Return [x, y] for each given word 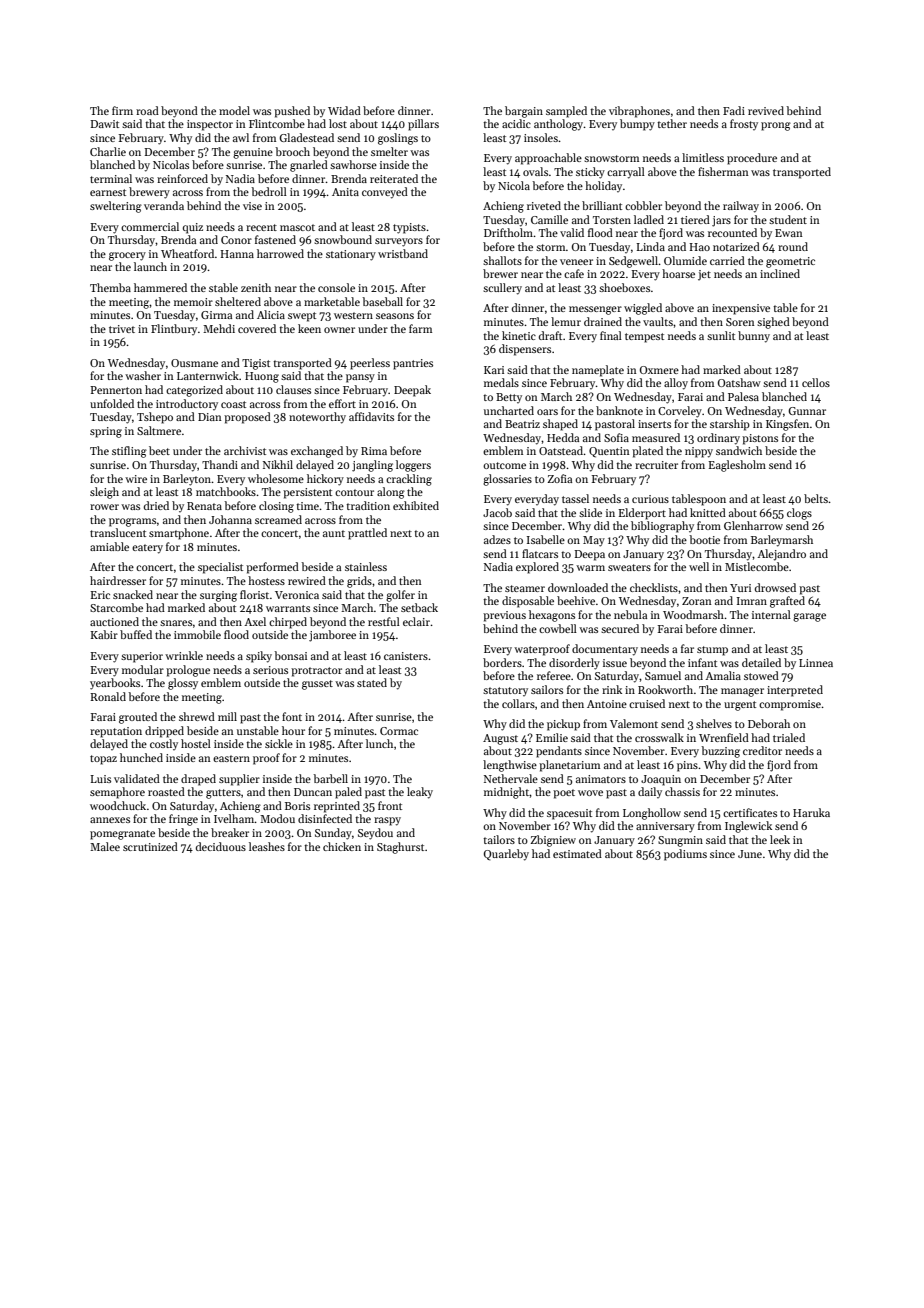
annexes [110, 820]
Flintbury [174, 329]
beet [159, 450]
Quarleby [506, 855]
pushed [292, 112]
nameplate [598, 371]
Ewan [789, 233]
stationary [351, 255]
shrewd [197, 716]
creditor [762, 750]
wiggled [643, 309]
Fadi [734, 110]
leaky [420, 793]
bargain [524, 112]
